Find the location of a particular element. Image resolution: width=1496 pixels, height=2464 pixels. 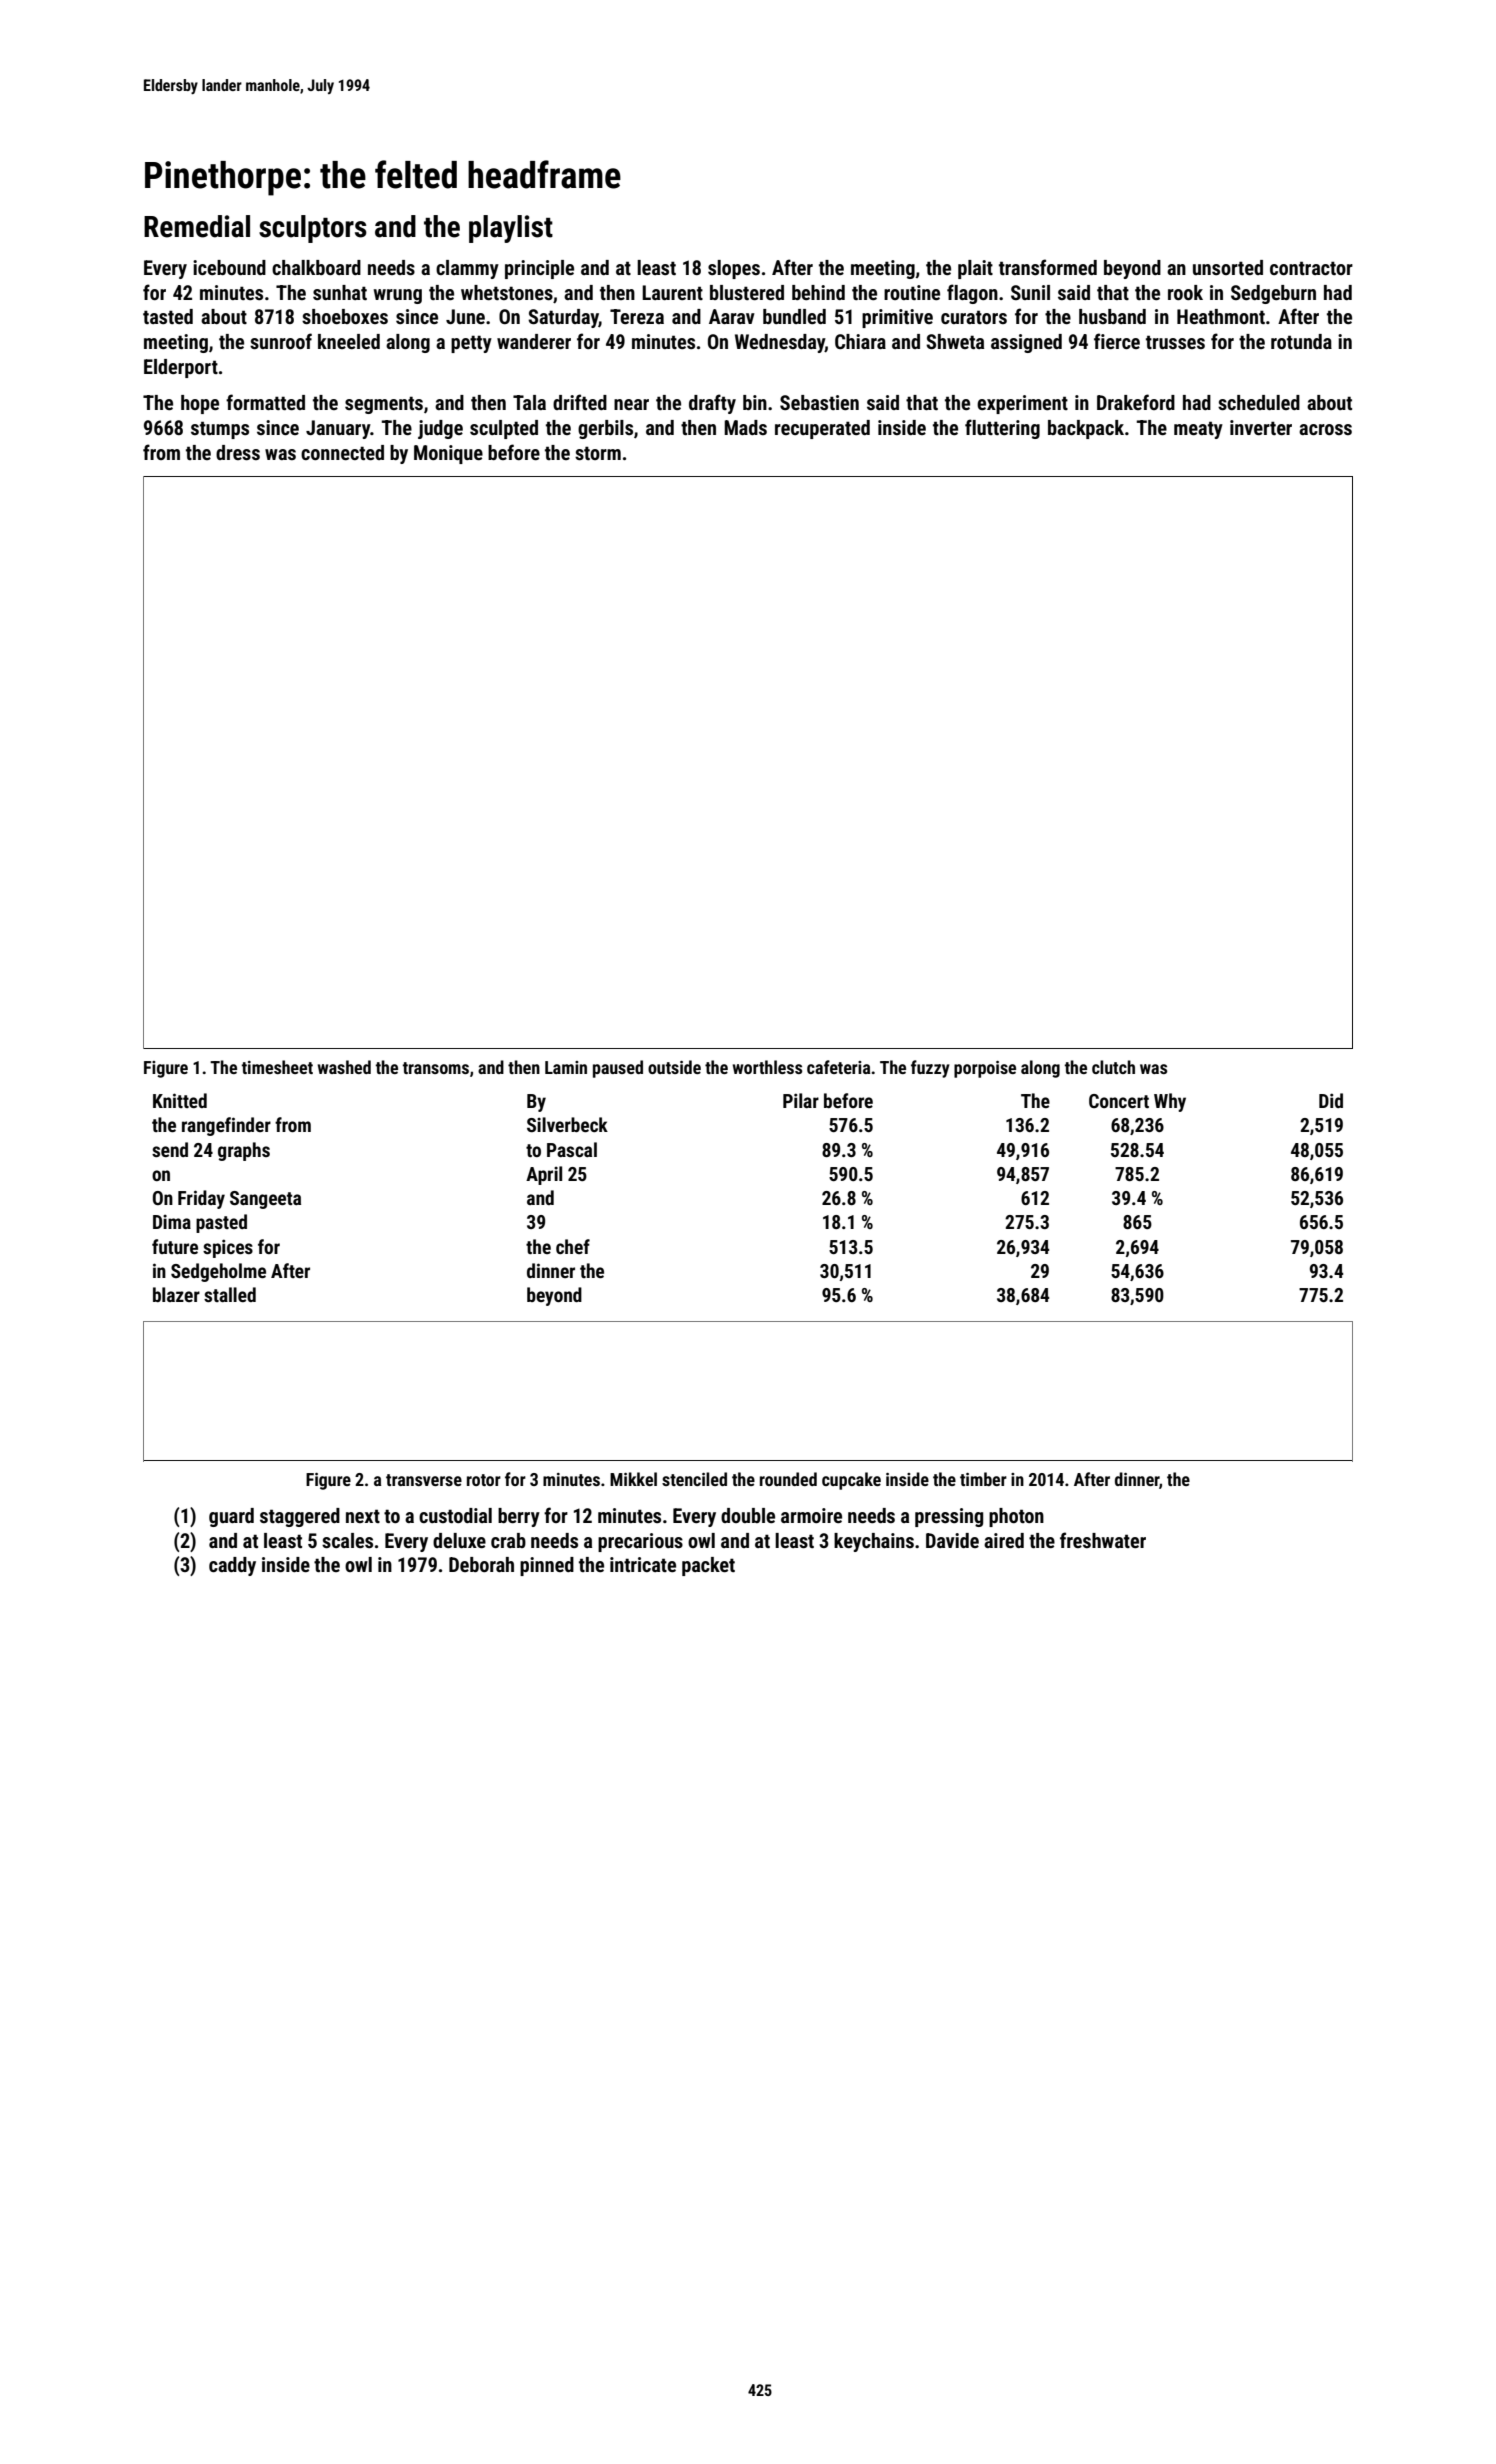

Remedial is located at coordinates (197, 226).
